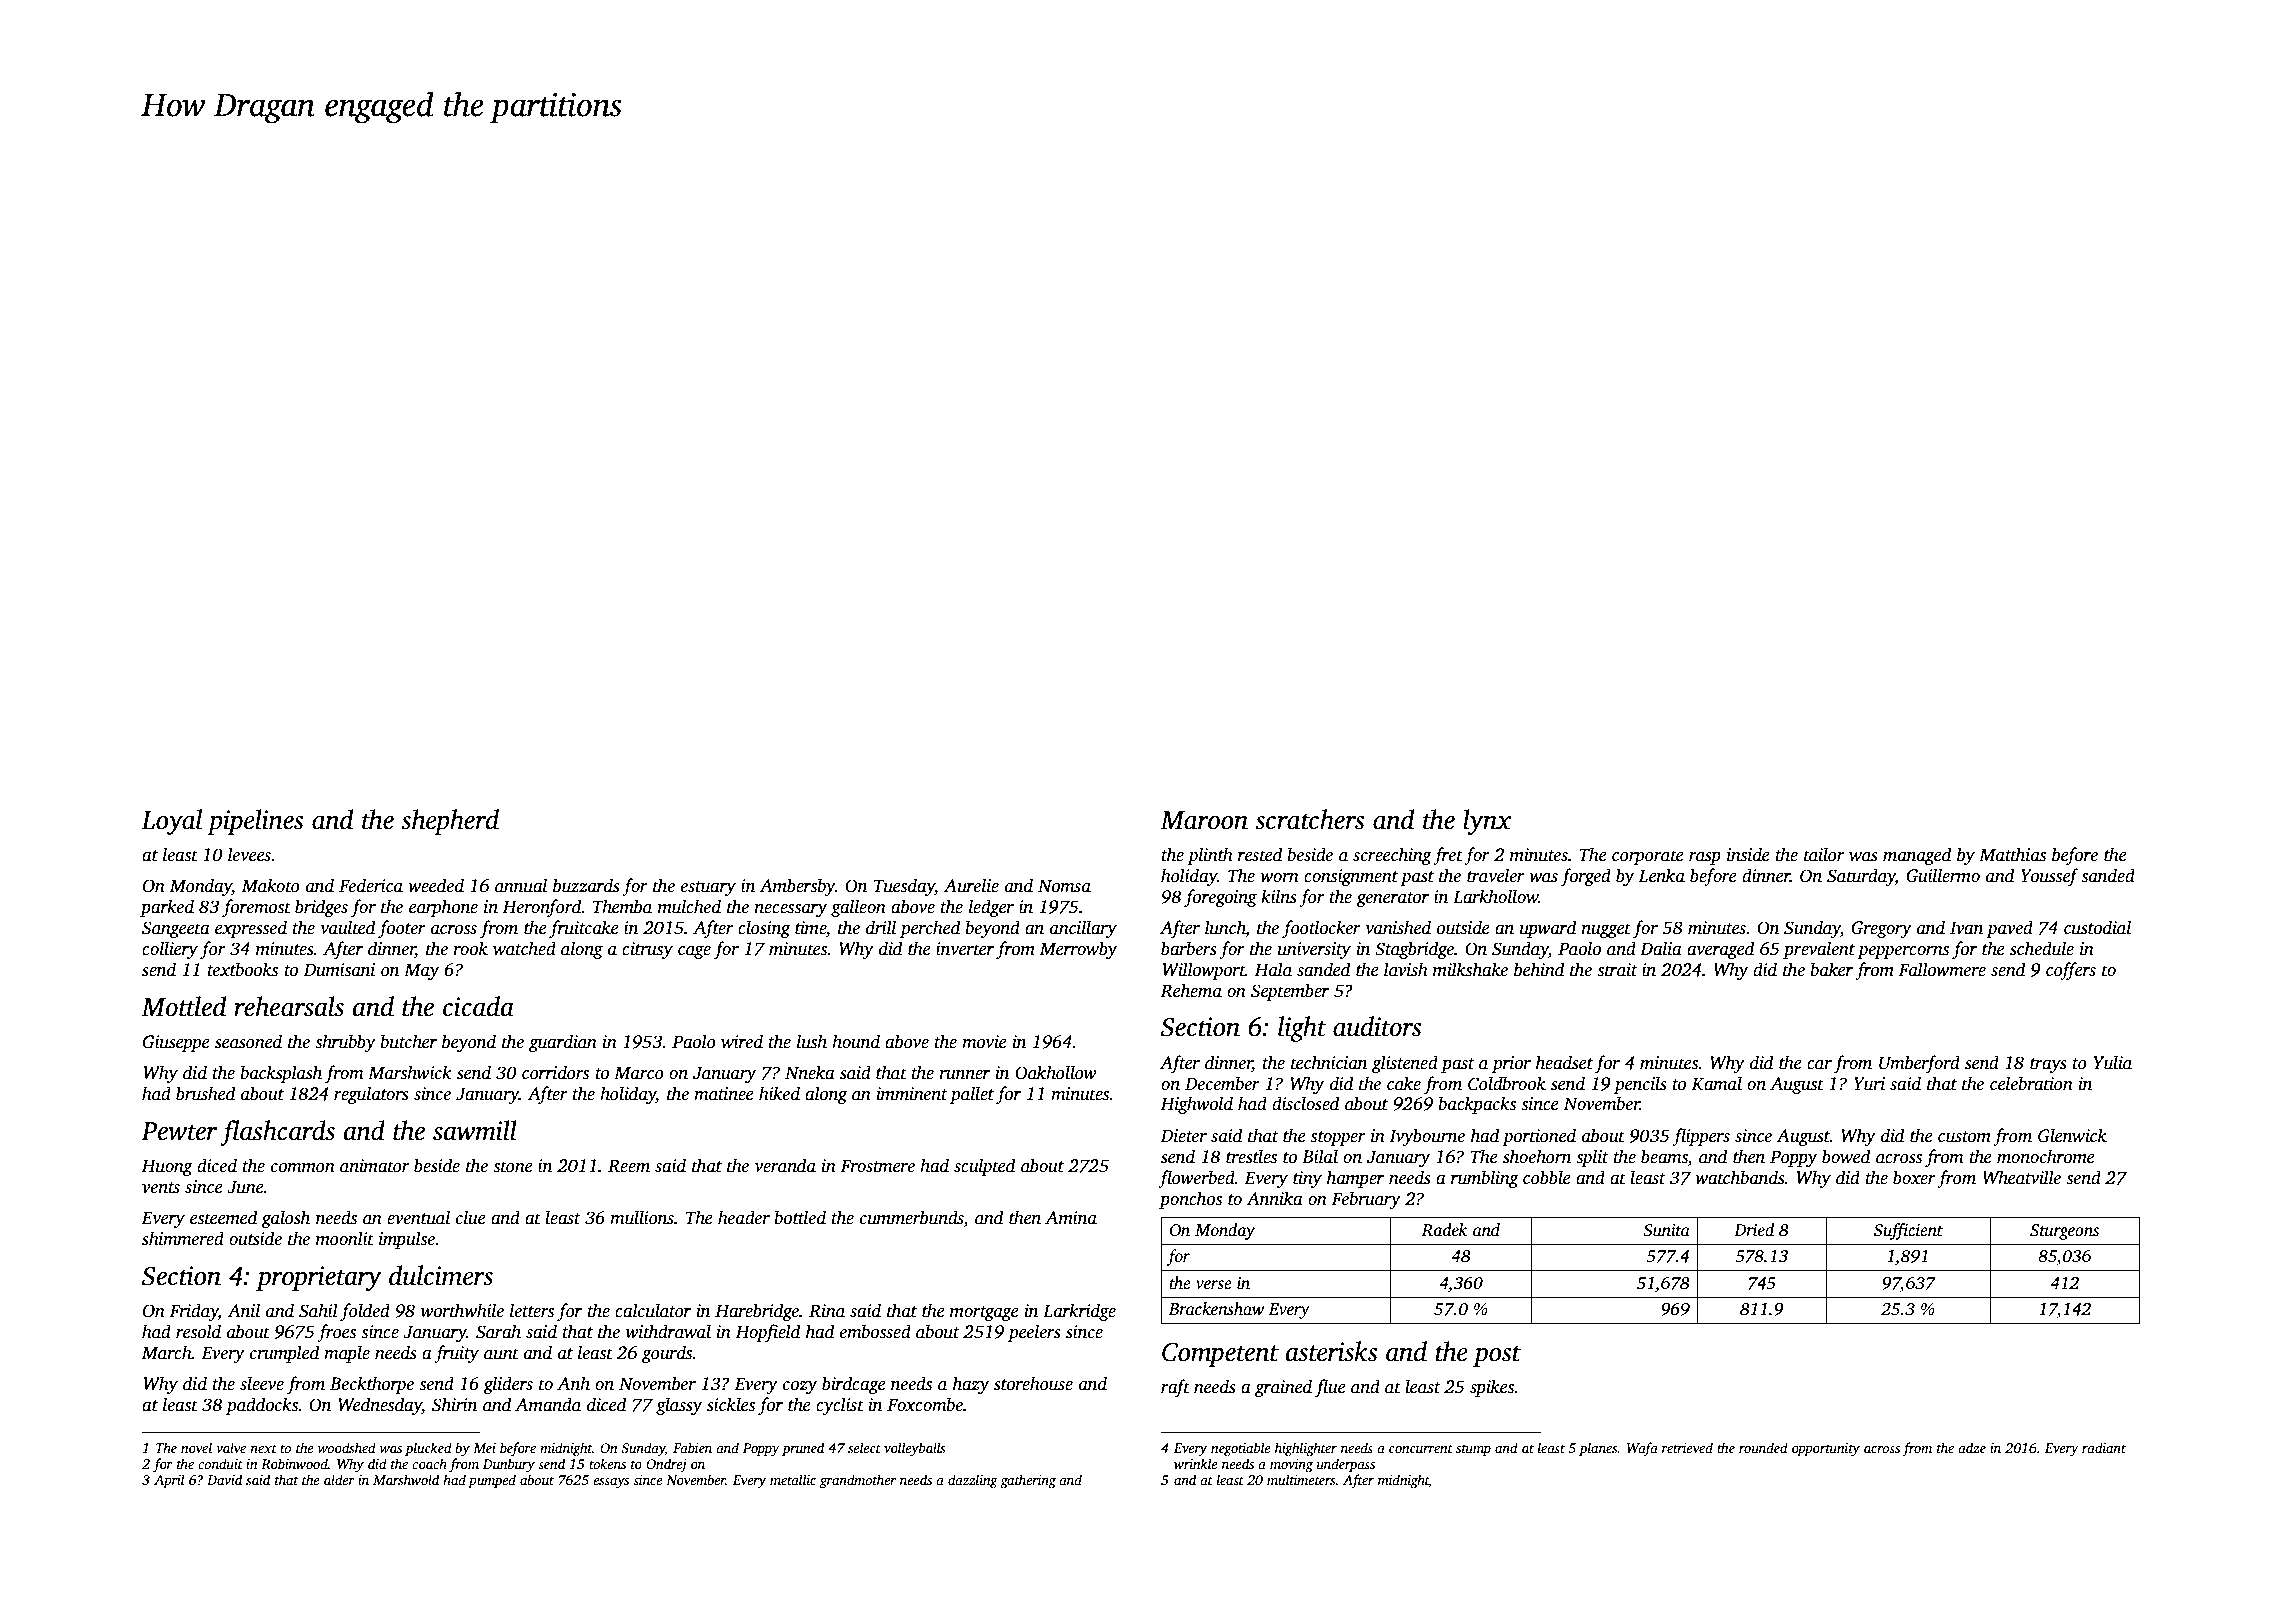 This screenshot has height=1614, width=2282. What do you see at coordinates (255, 822) in the screenshot?
I see `pipelines` at bounding box center [255, 822].
